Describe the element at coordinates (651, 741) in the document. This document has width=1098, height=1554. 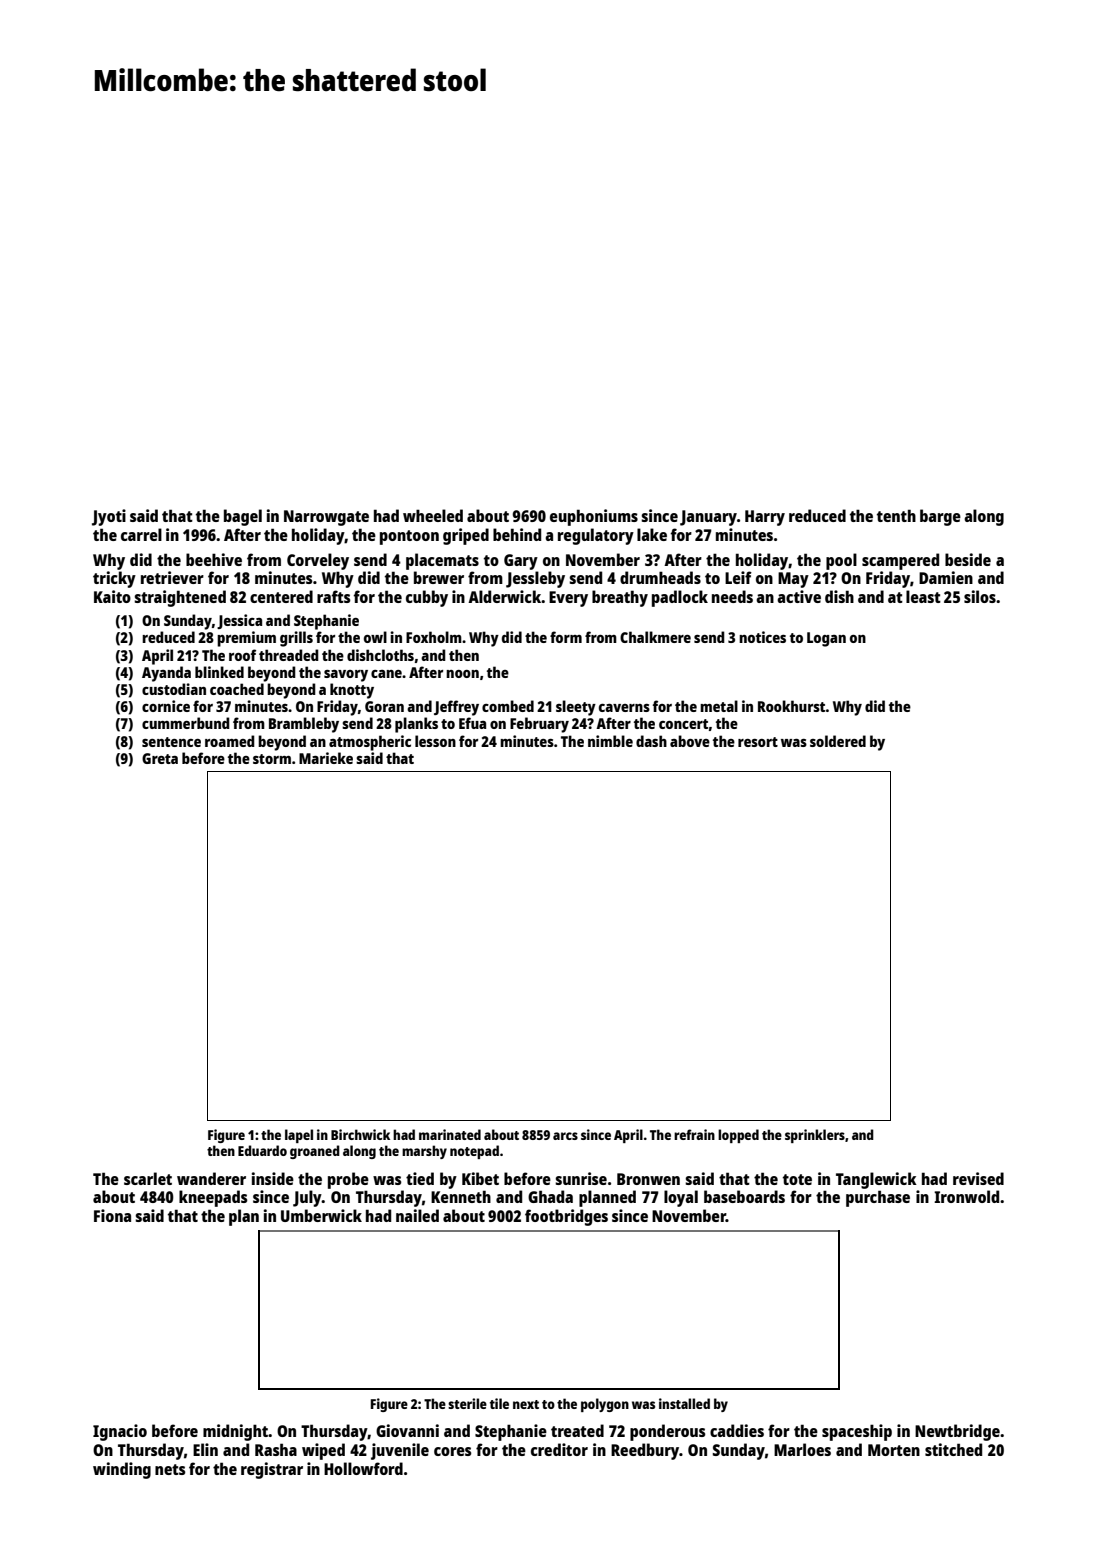
I see `dash` at that location.
